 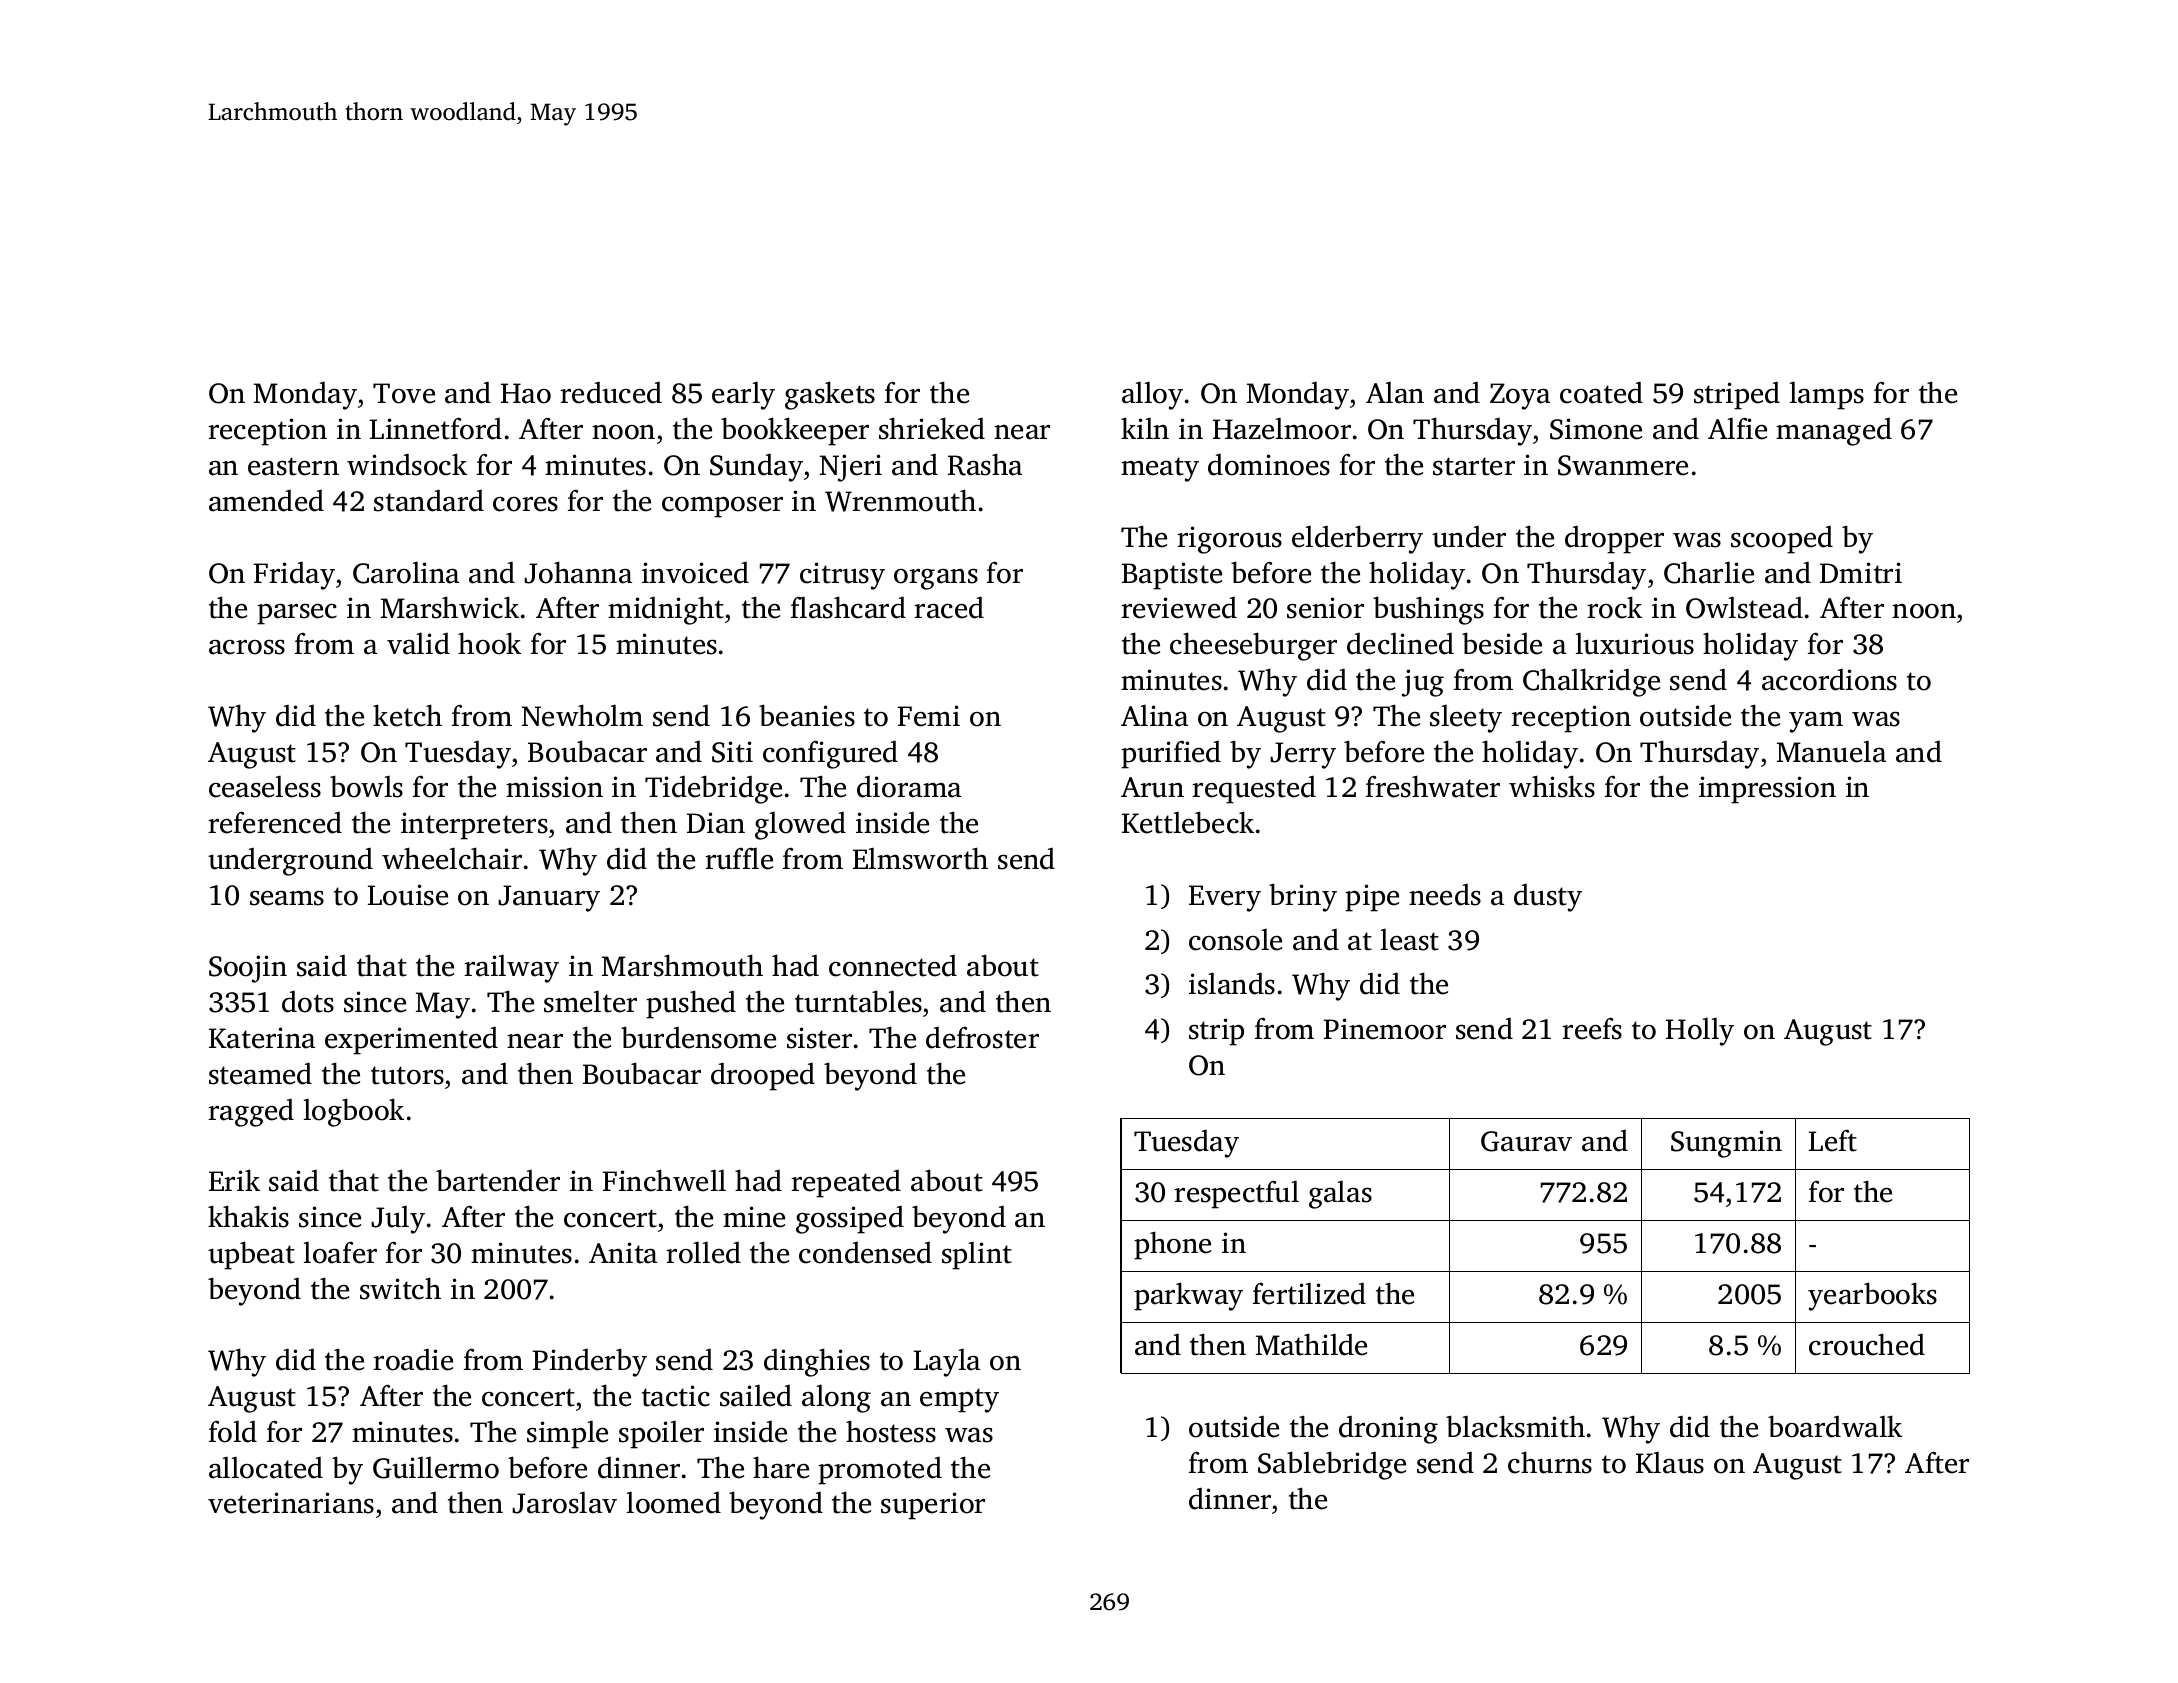 I want to click on blacksmith, so click(x=1515, y=1426).
